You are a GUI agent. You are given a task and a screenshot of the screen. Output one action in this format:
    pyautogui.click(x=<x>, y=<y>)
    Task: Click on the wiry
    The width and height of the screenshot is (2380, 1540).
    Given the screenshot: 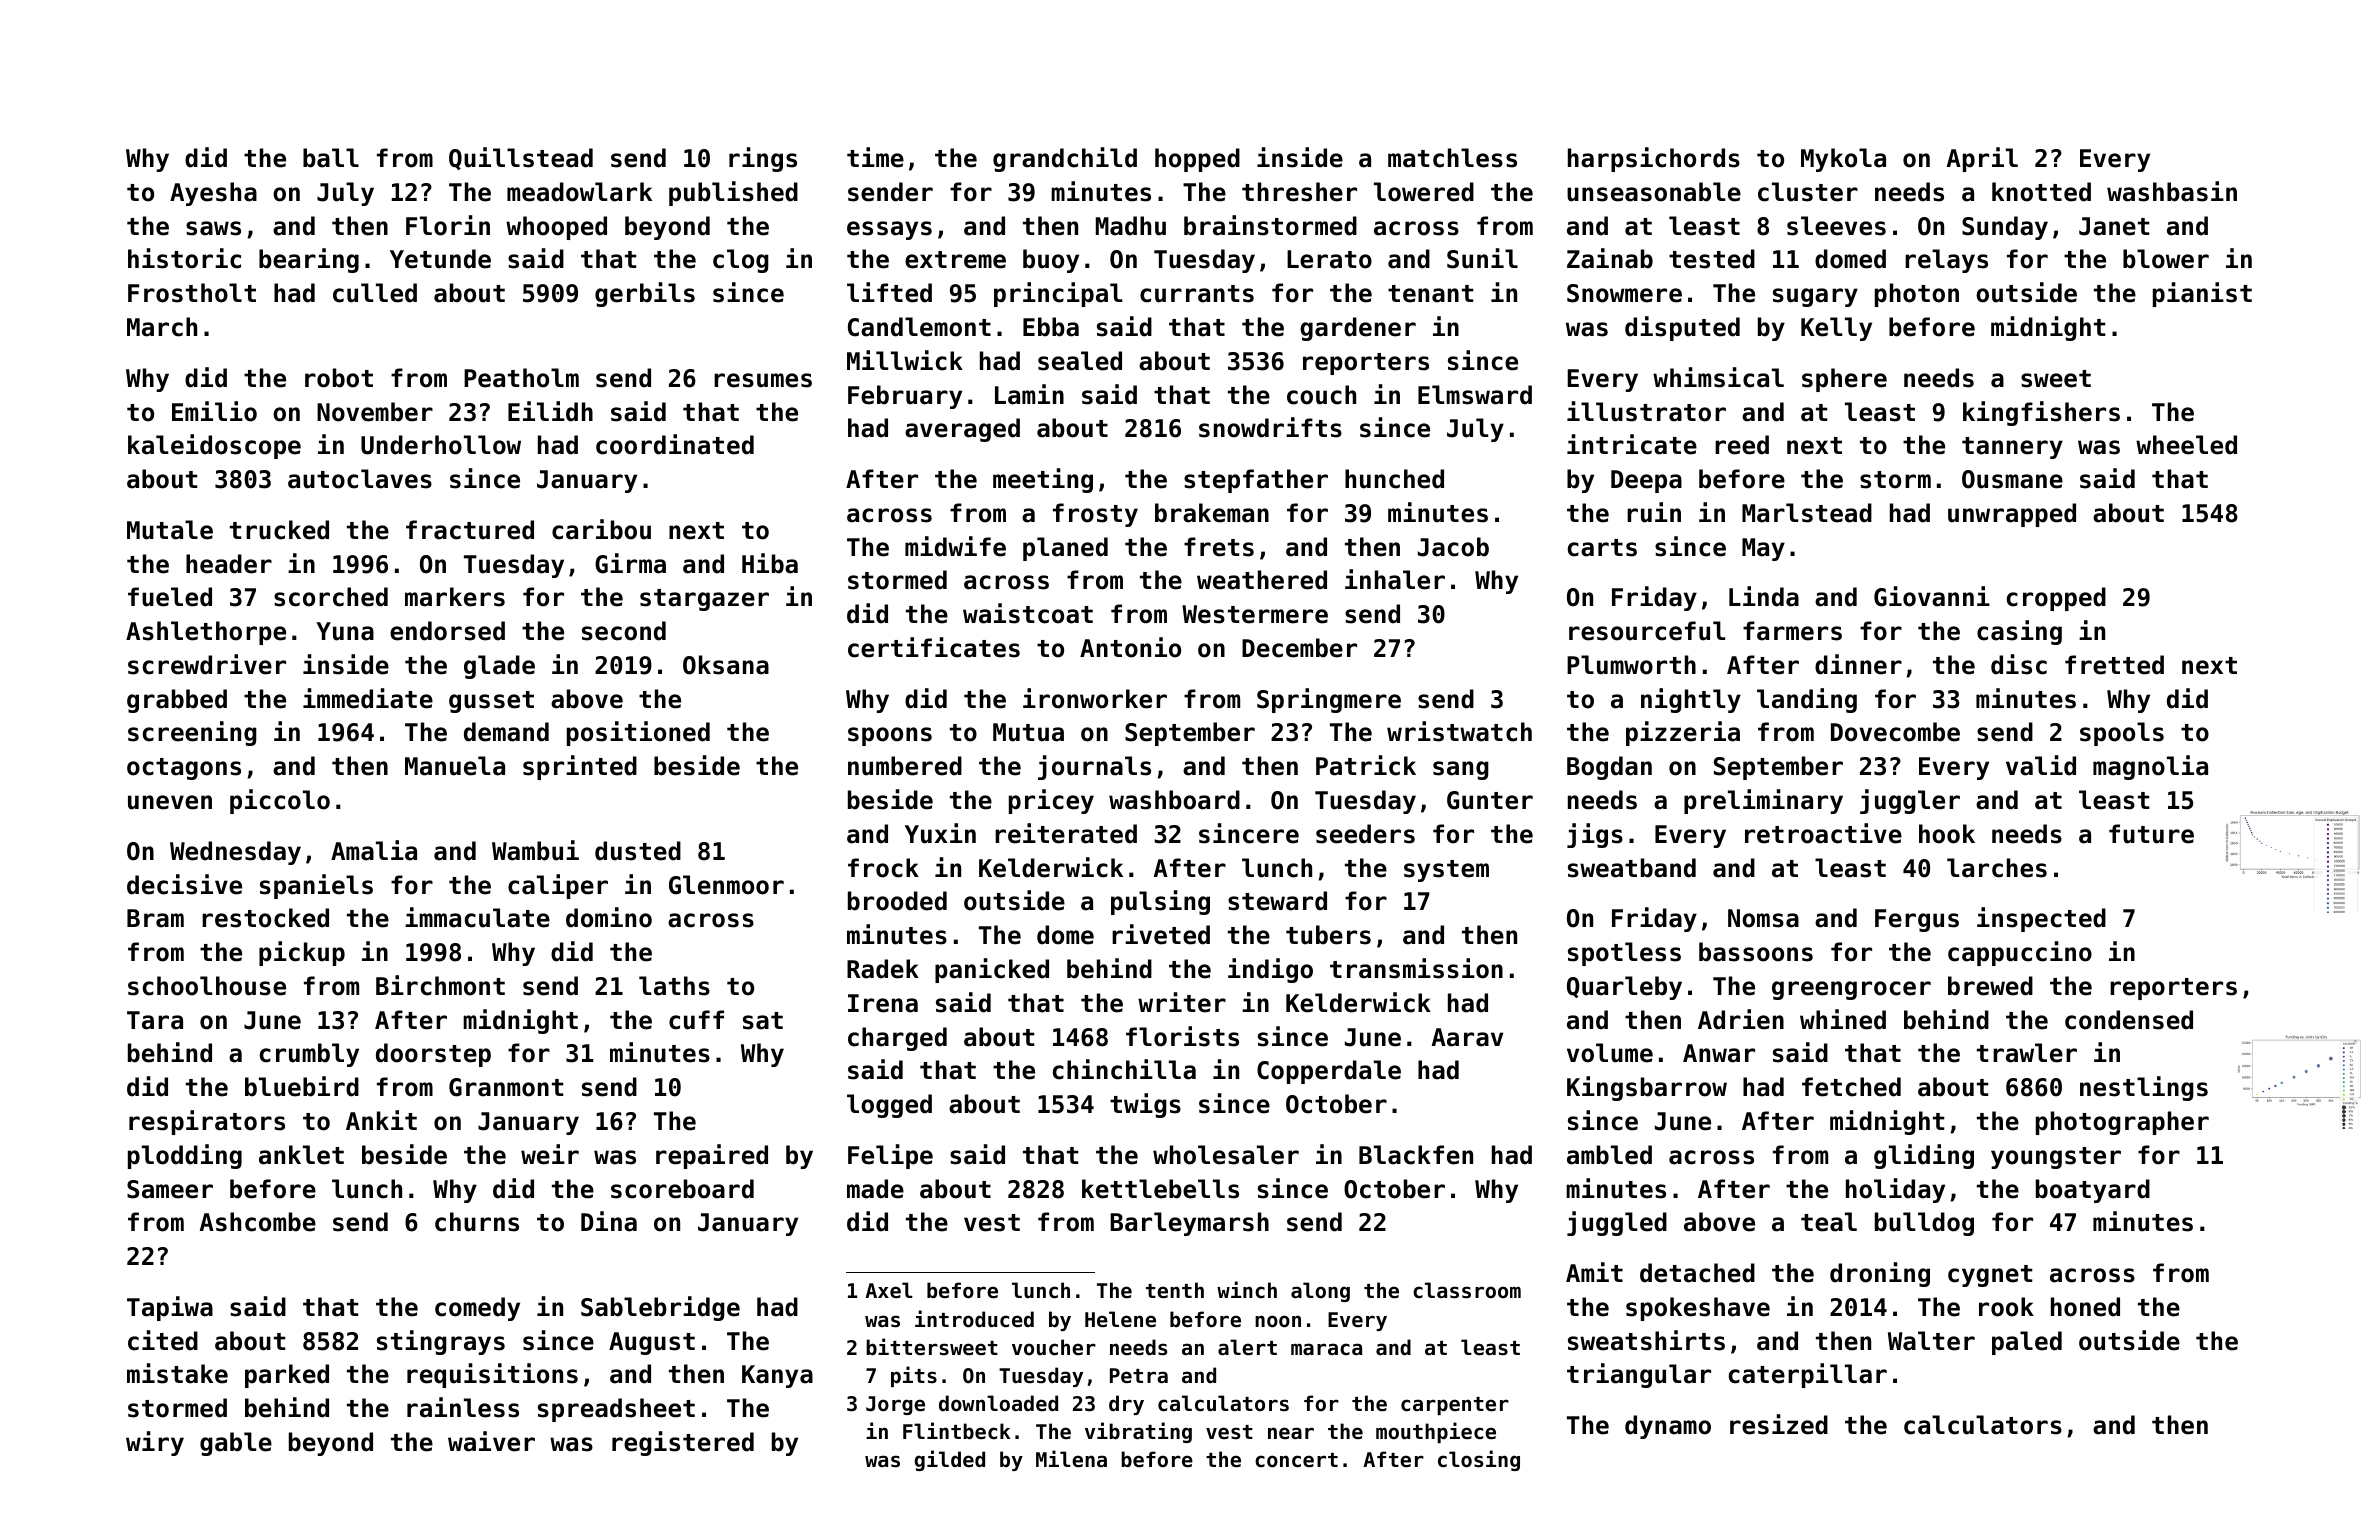 What is the action you would take?
    pyautogui.click(x=155, y=1443)
